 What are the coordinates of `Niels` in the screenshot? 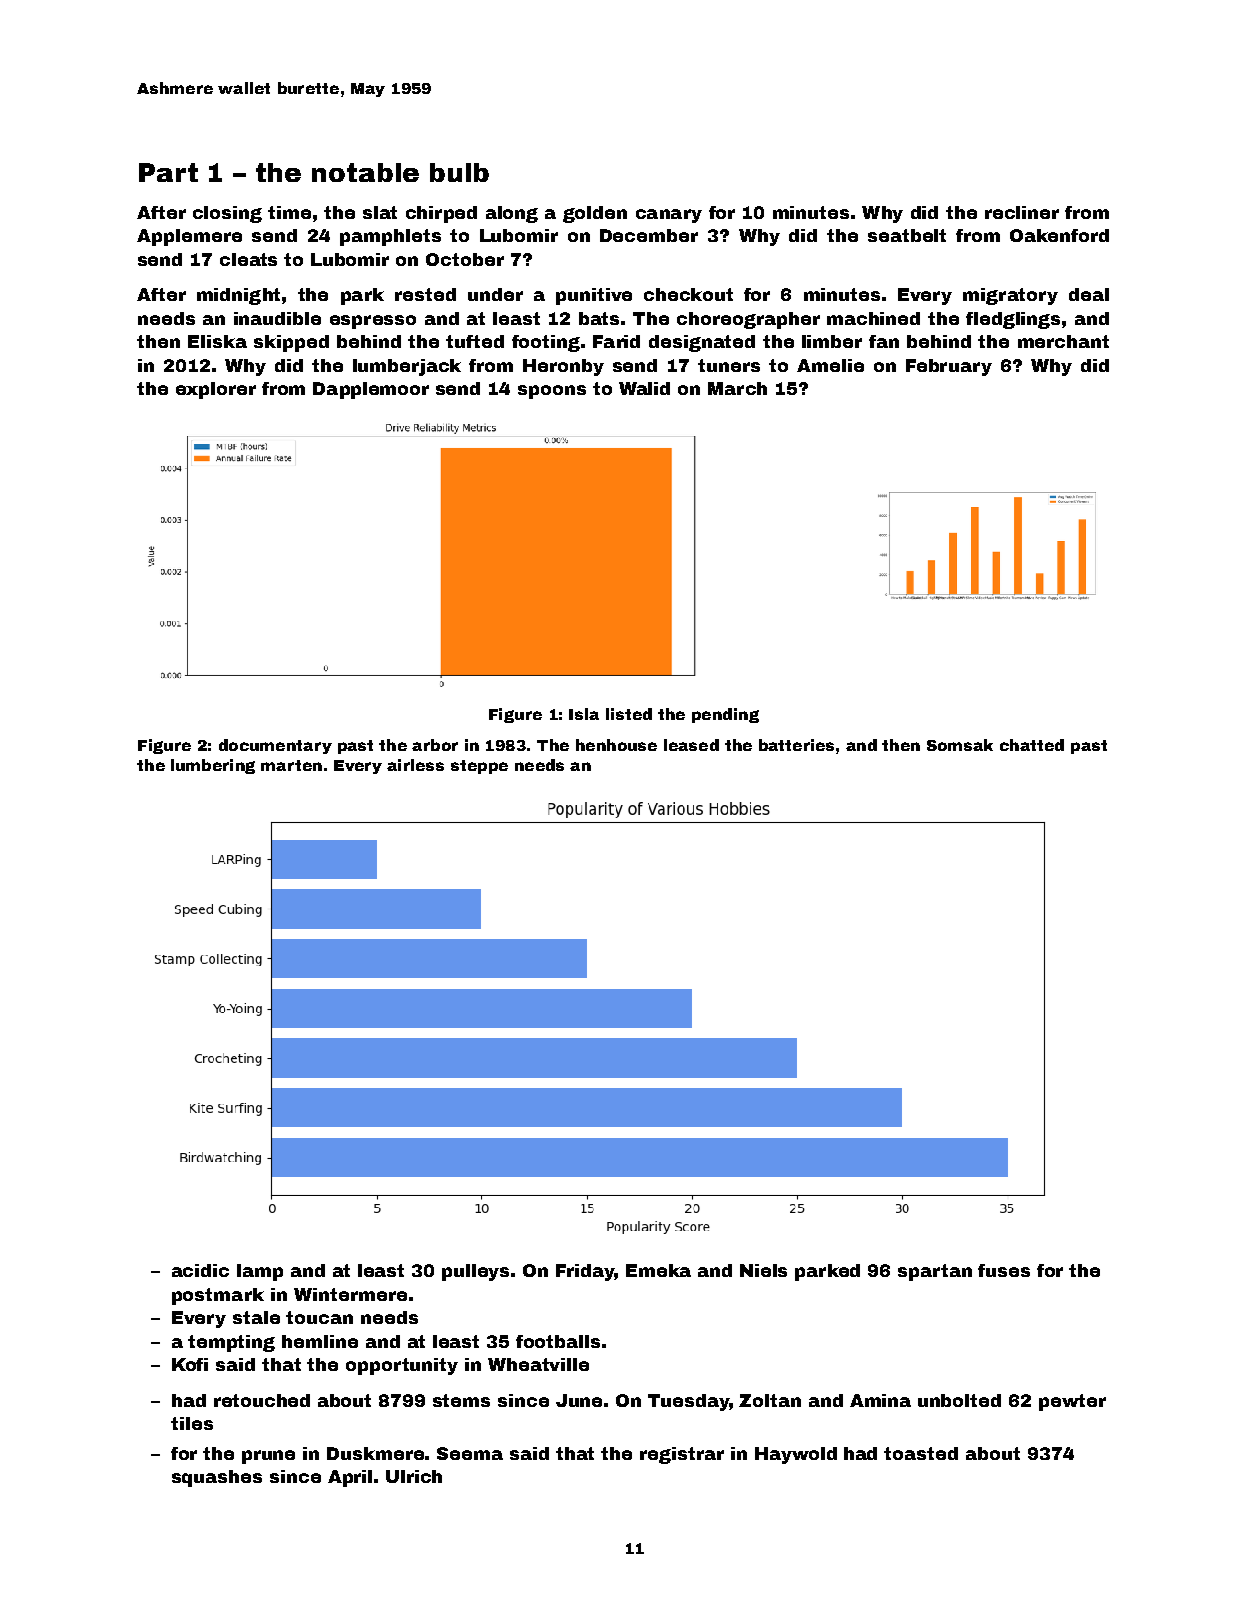 It's located at (763, 1270).
